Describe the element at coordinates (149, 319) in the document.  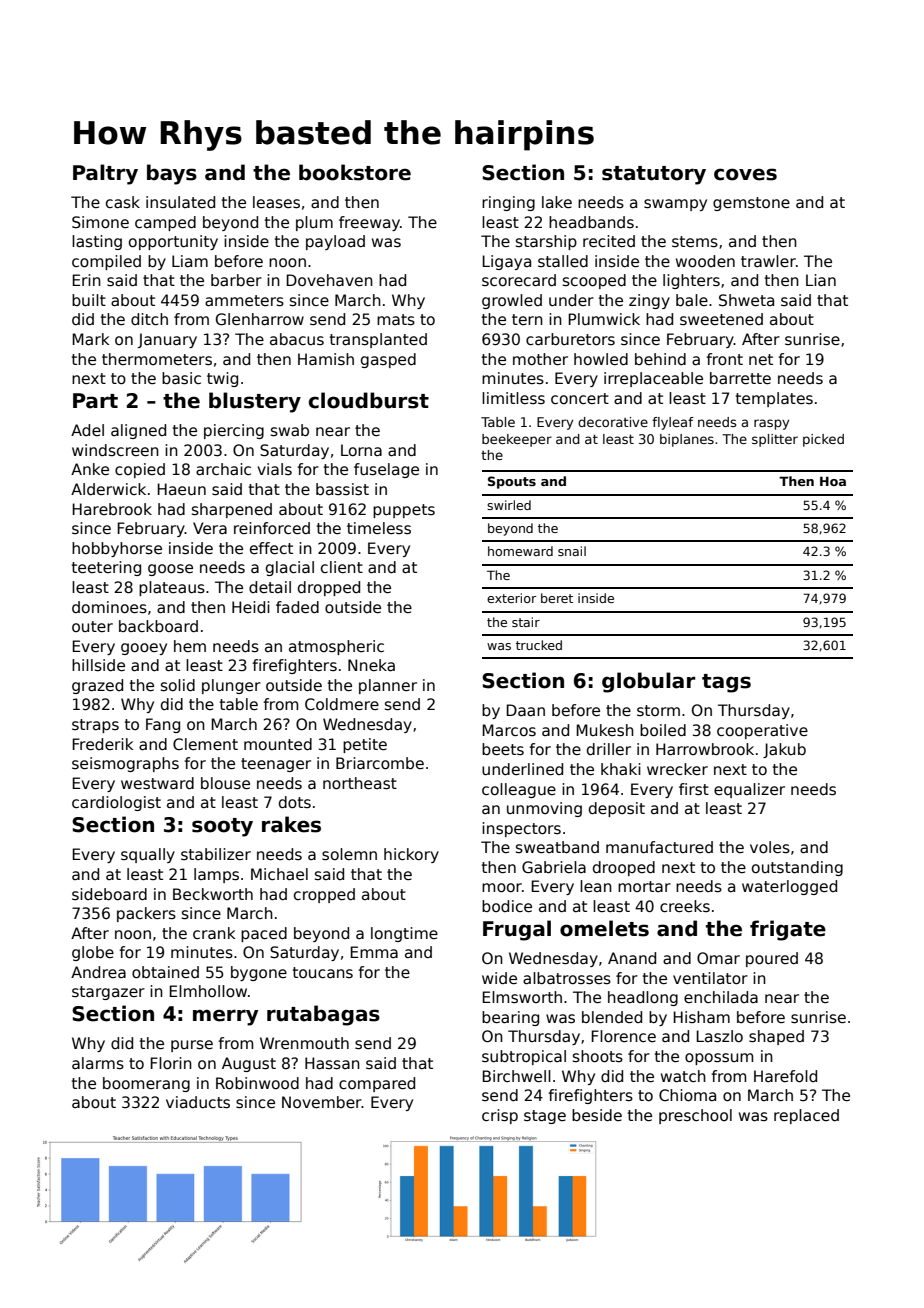
I see `ditch` at that location.
